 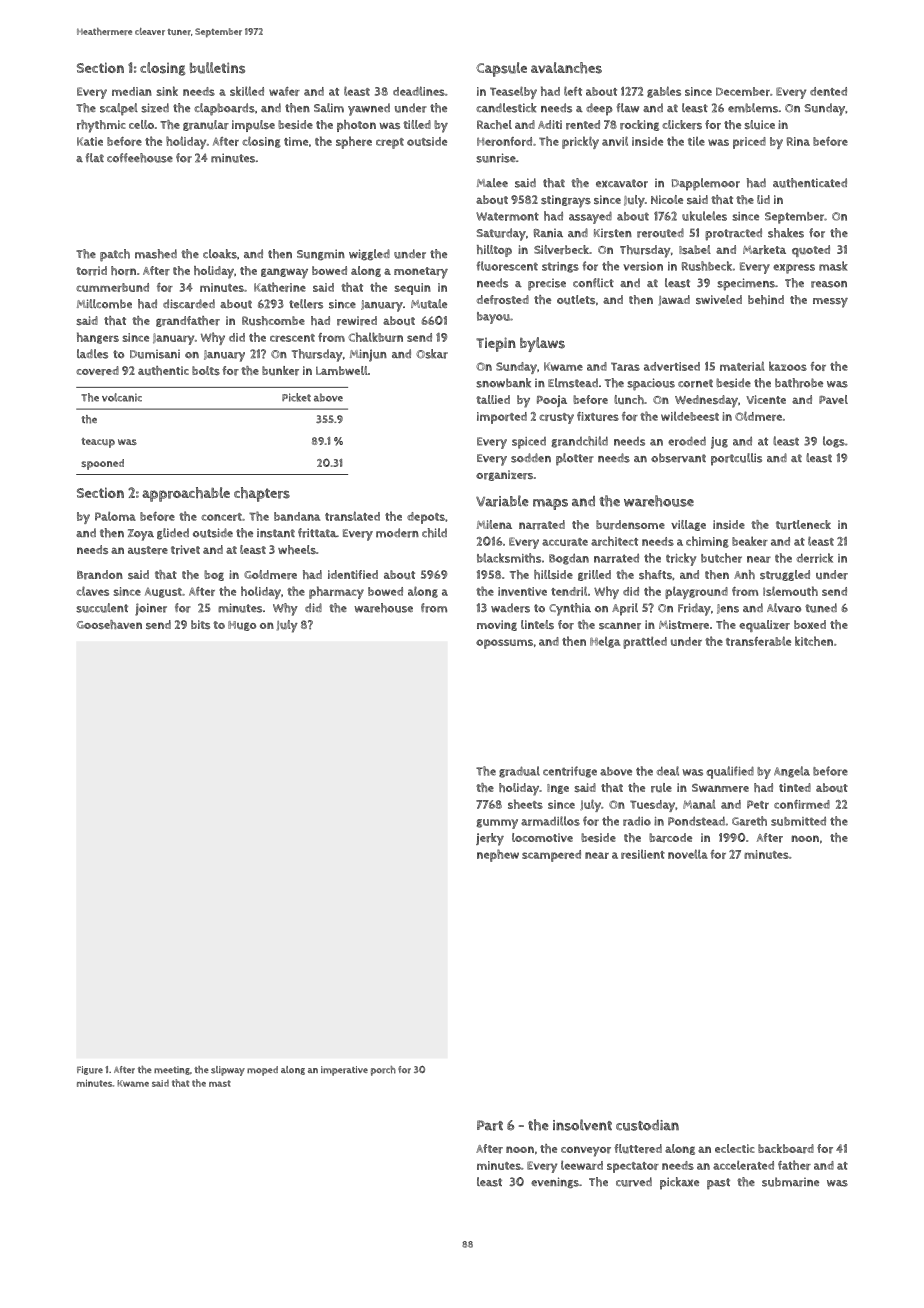 What do you see at coordinates (828, 91) in the screenshot?
I see `dented` at bounding box center [828, 91].
